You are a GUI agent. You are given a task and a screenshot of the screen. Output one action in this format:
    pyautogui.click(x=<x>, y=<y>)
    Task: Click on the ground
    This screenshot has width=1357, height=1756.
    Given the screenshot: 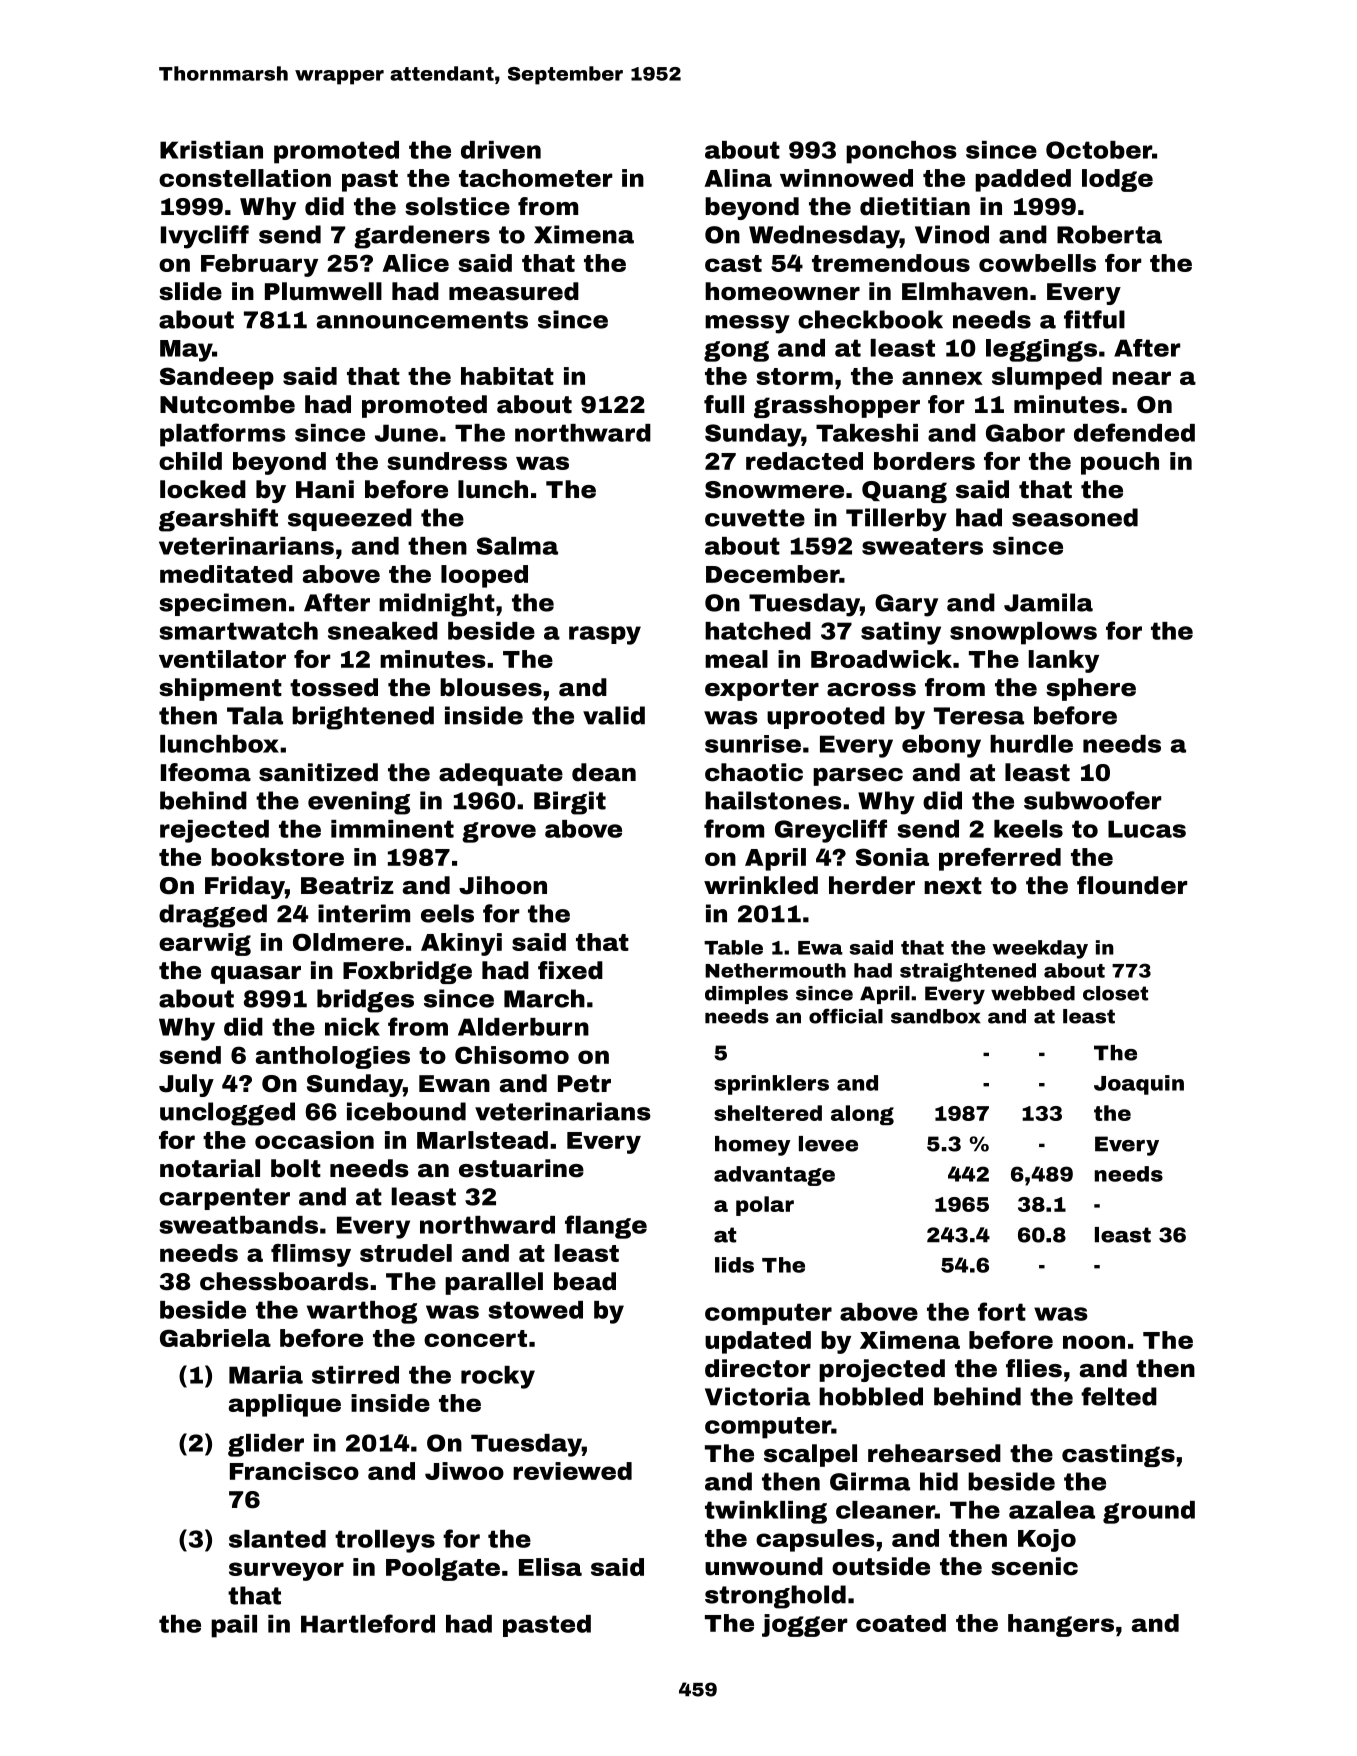 What is the action you would take?
    pyautogui.click(x=1149, y=1512)
